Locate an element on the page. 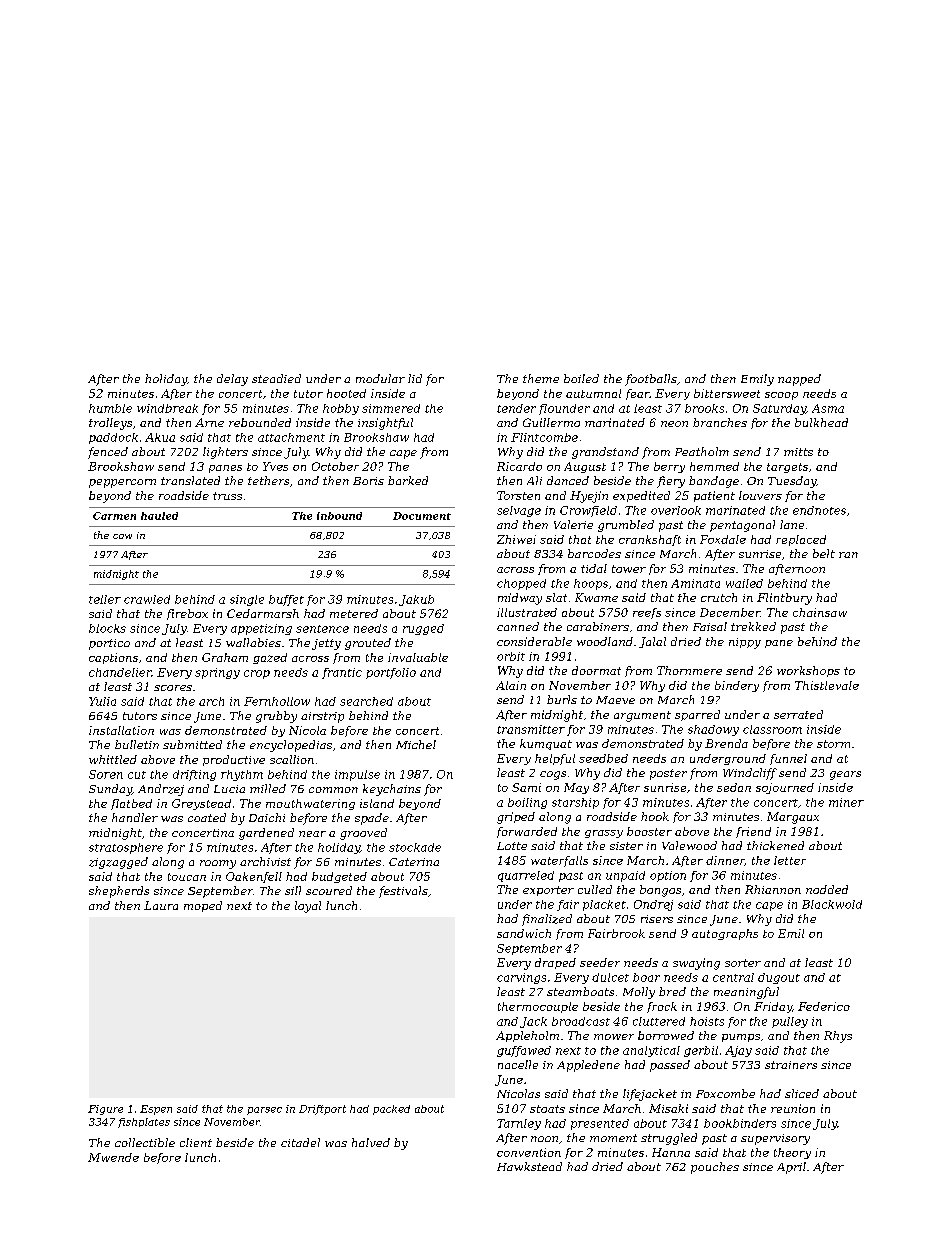 This page has width=952, height=1233. April is located at coordinates (791, 1168).
